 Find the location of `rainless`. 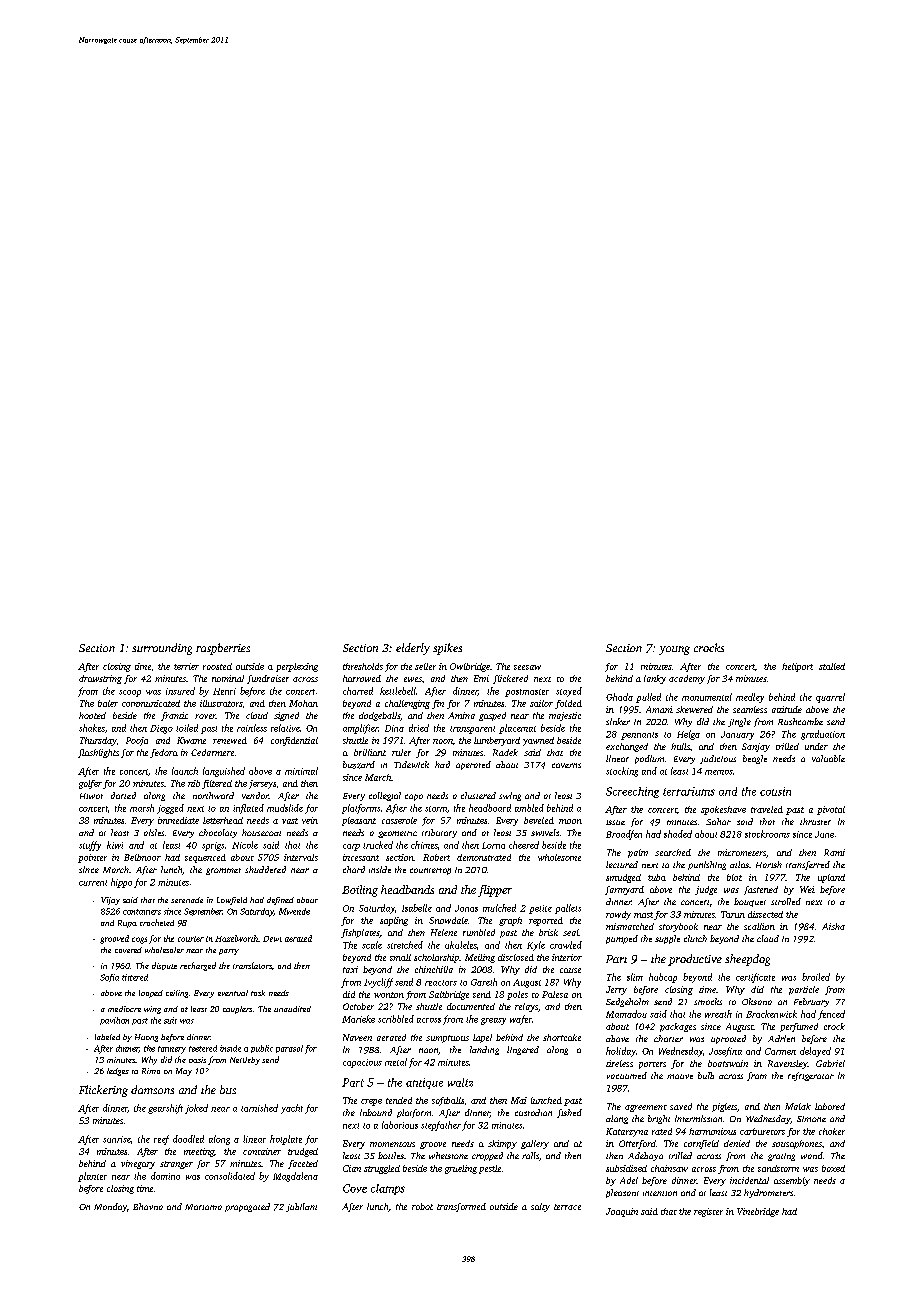

rainless is located at coordinates (252, 728).
